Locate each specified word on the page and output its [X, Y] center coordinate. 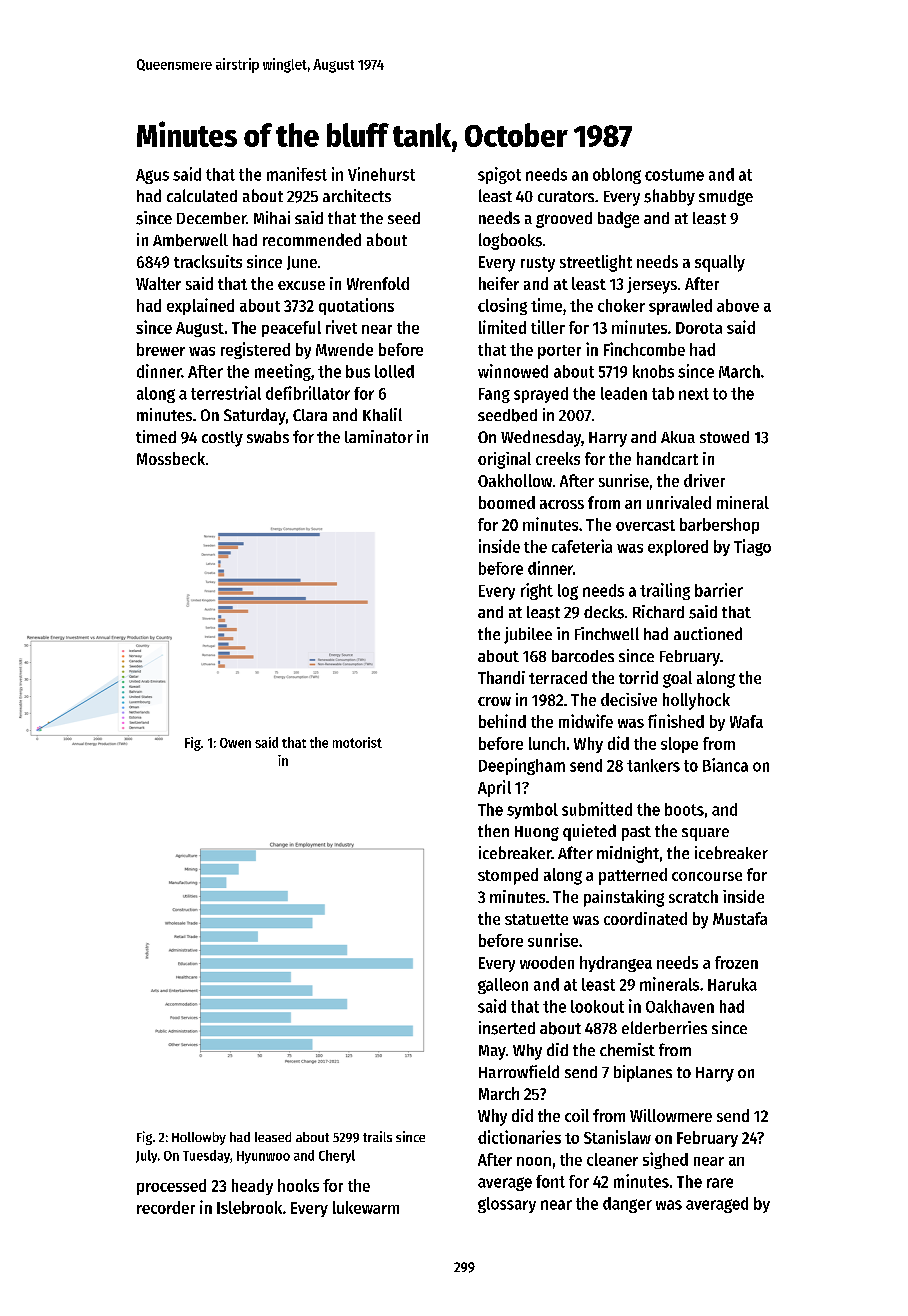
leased [273, 1137]
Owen [235, 743]
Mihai [272, 217]
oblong [617, 176]
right [537, 591]
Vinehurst [381, 174]
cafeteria [582, 546]
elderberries [664, 1027]
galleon [503, 986]
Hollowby [199, 1138]
